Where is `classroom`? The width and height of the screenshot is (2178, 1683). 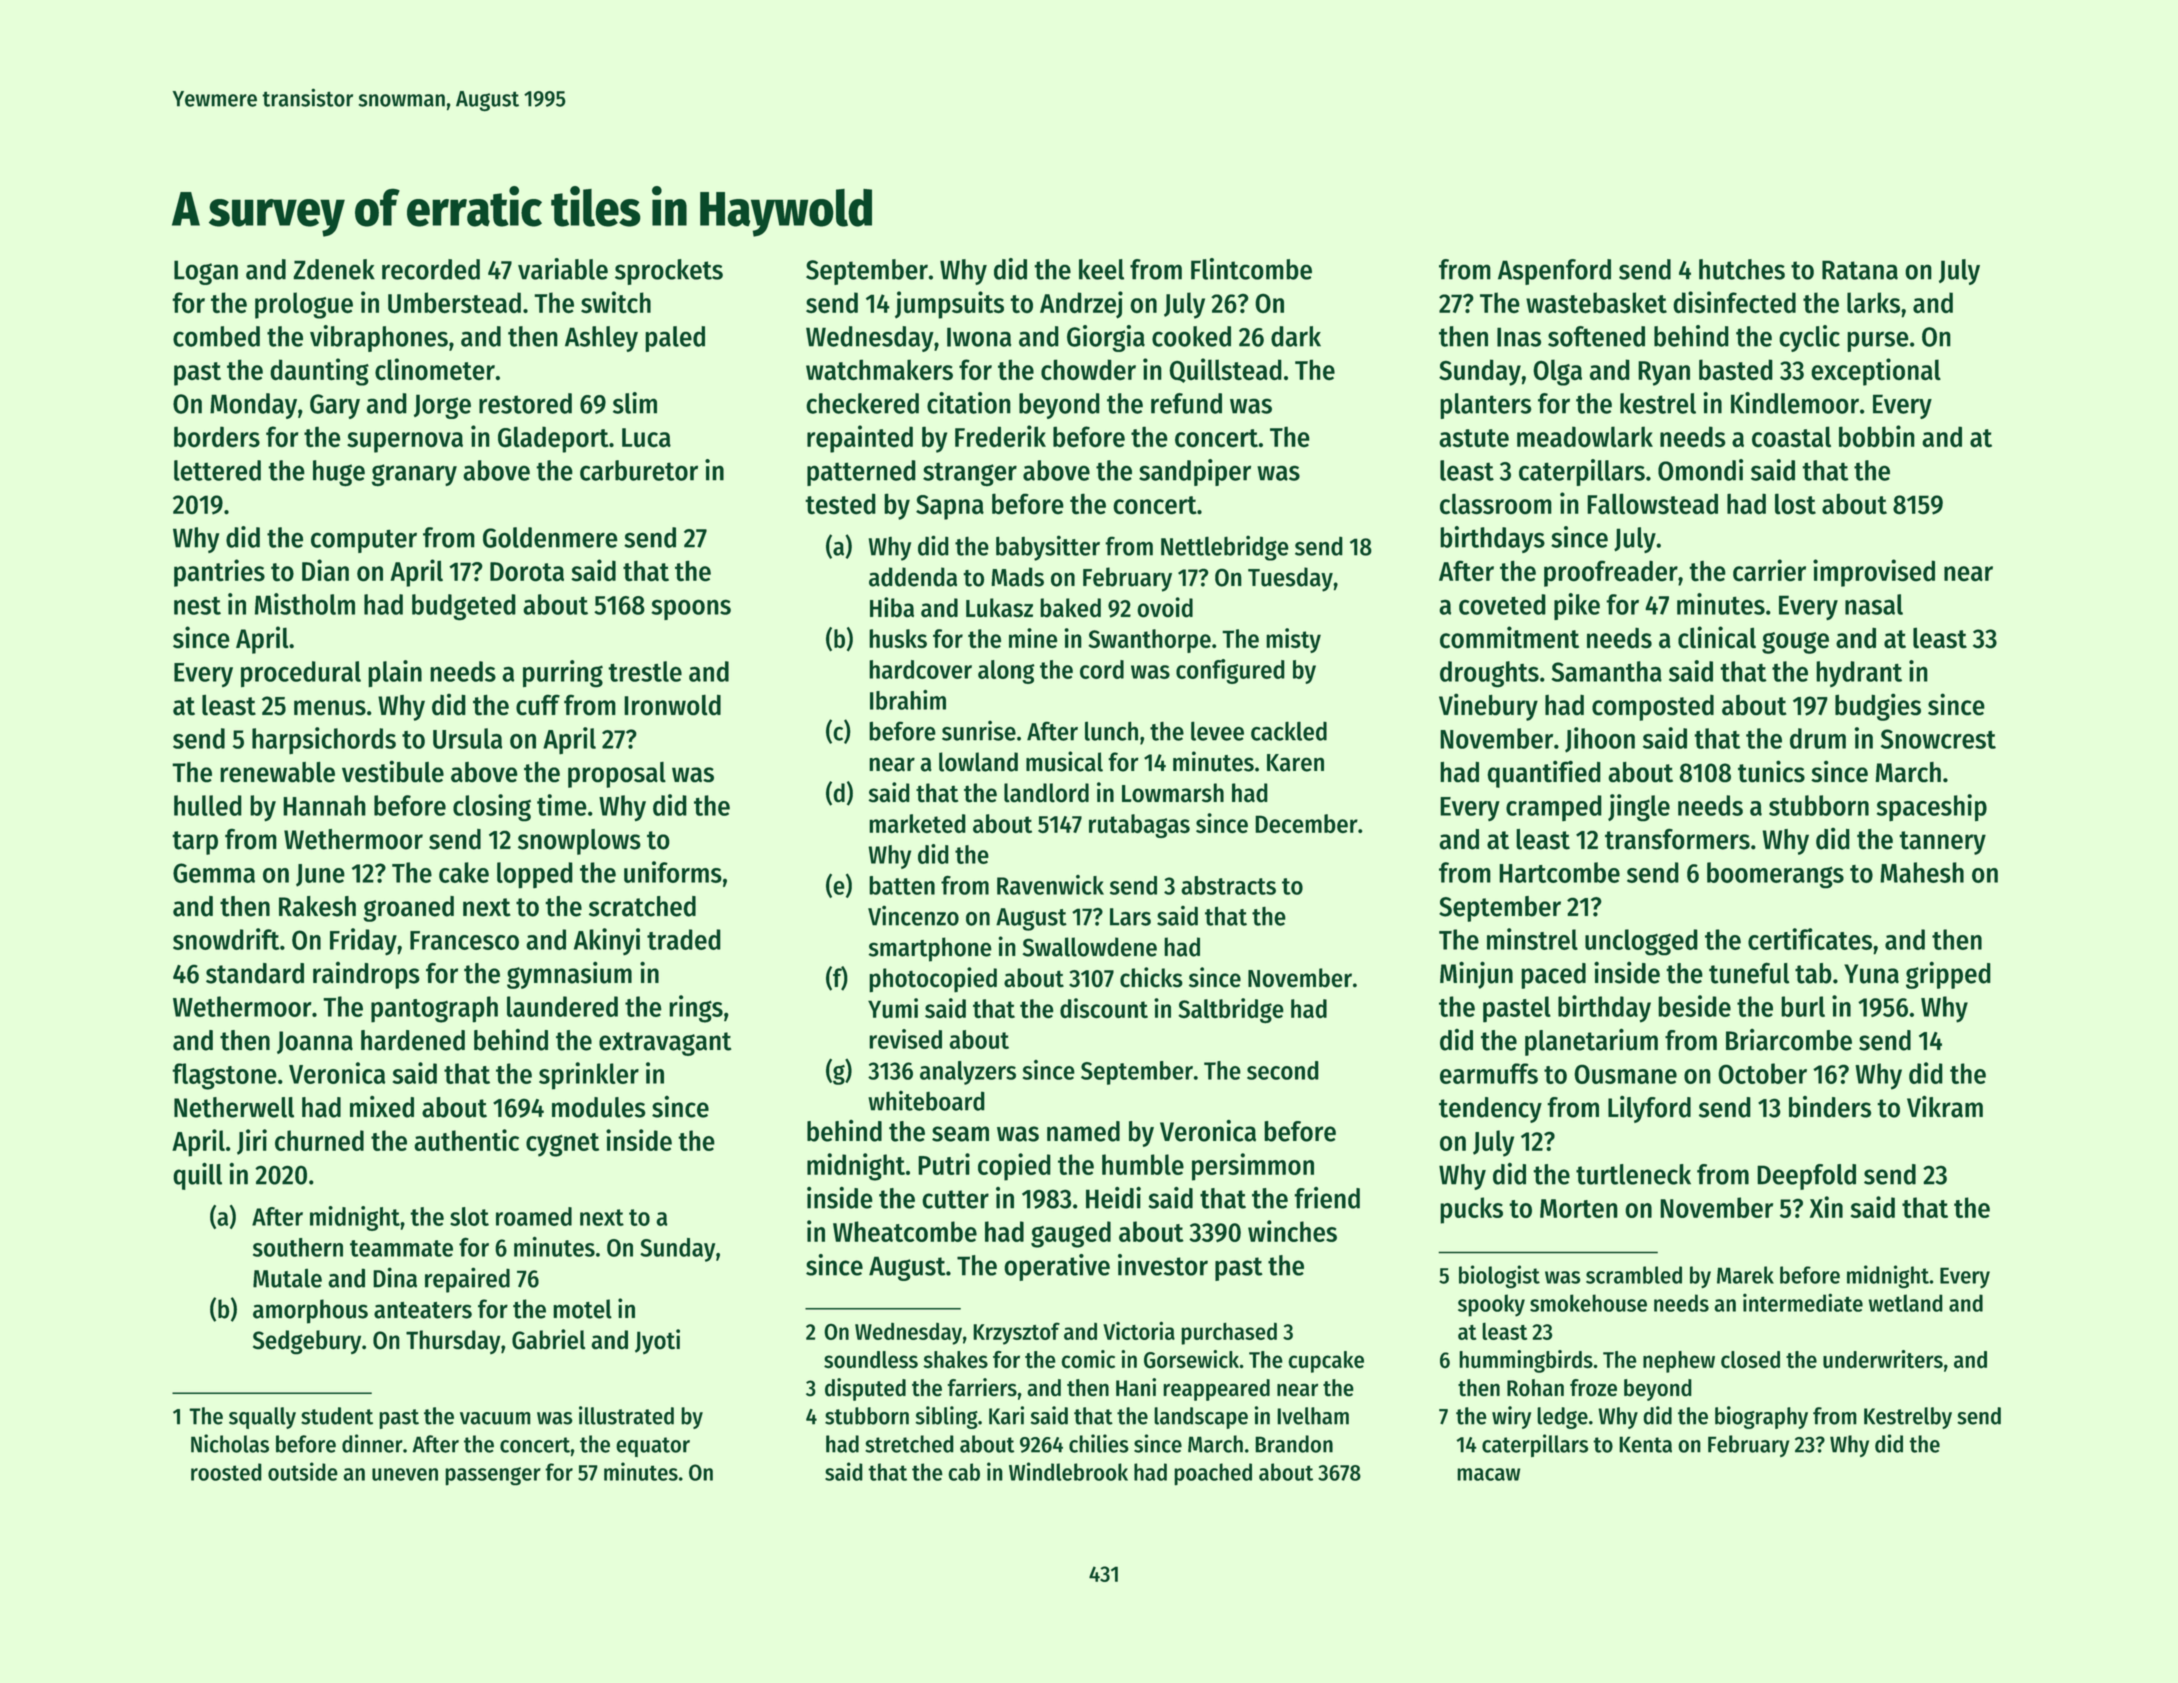
classroom is located at coordinates (1496, 504).
